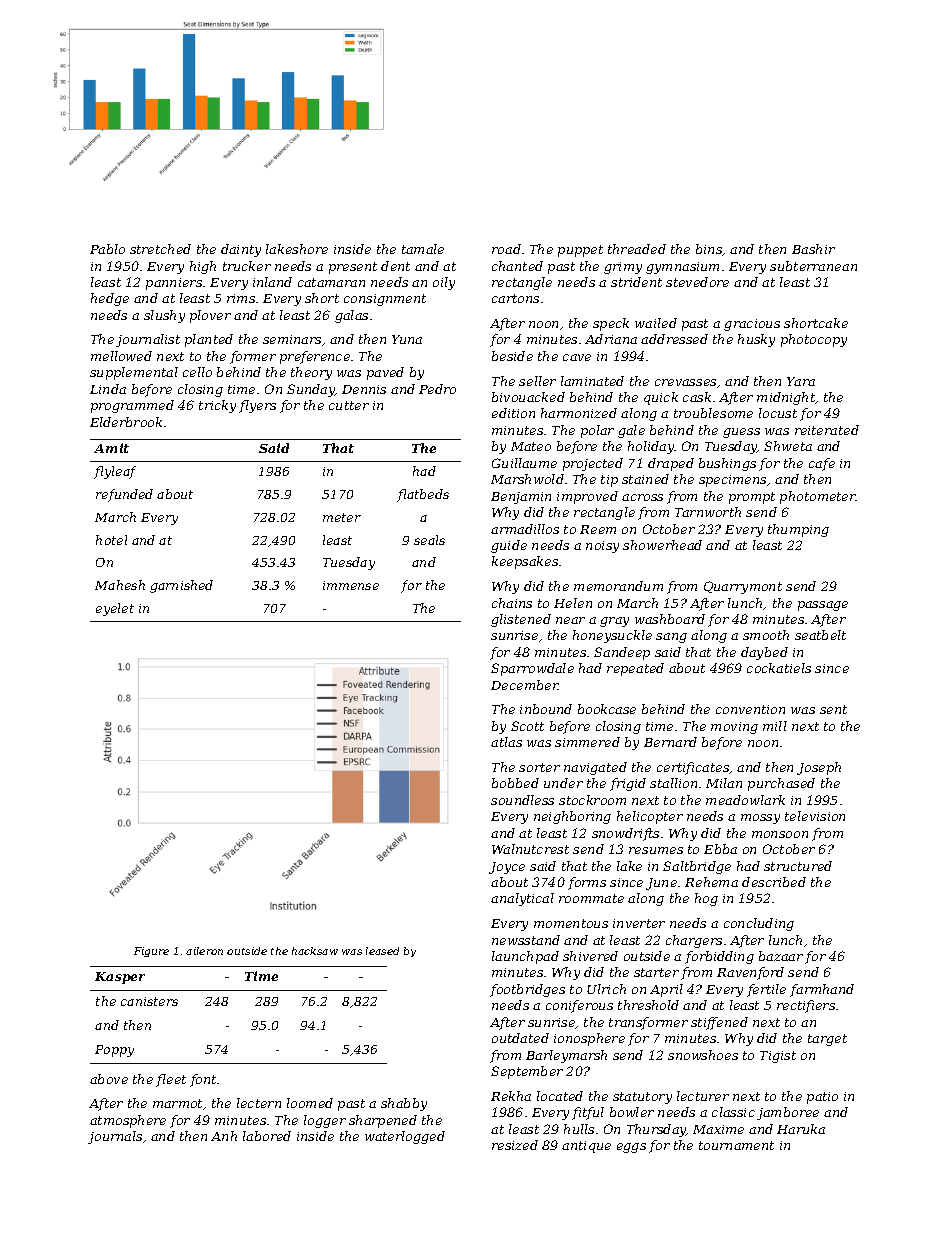 This screenshot has width=952, height=1233. I want to click on Joseph, so click(819, 768).
